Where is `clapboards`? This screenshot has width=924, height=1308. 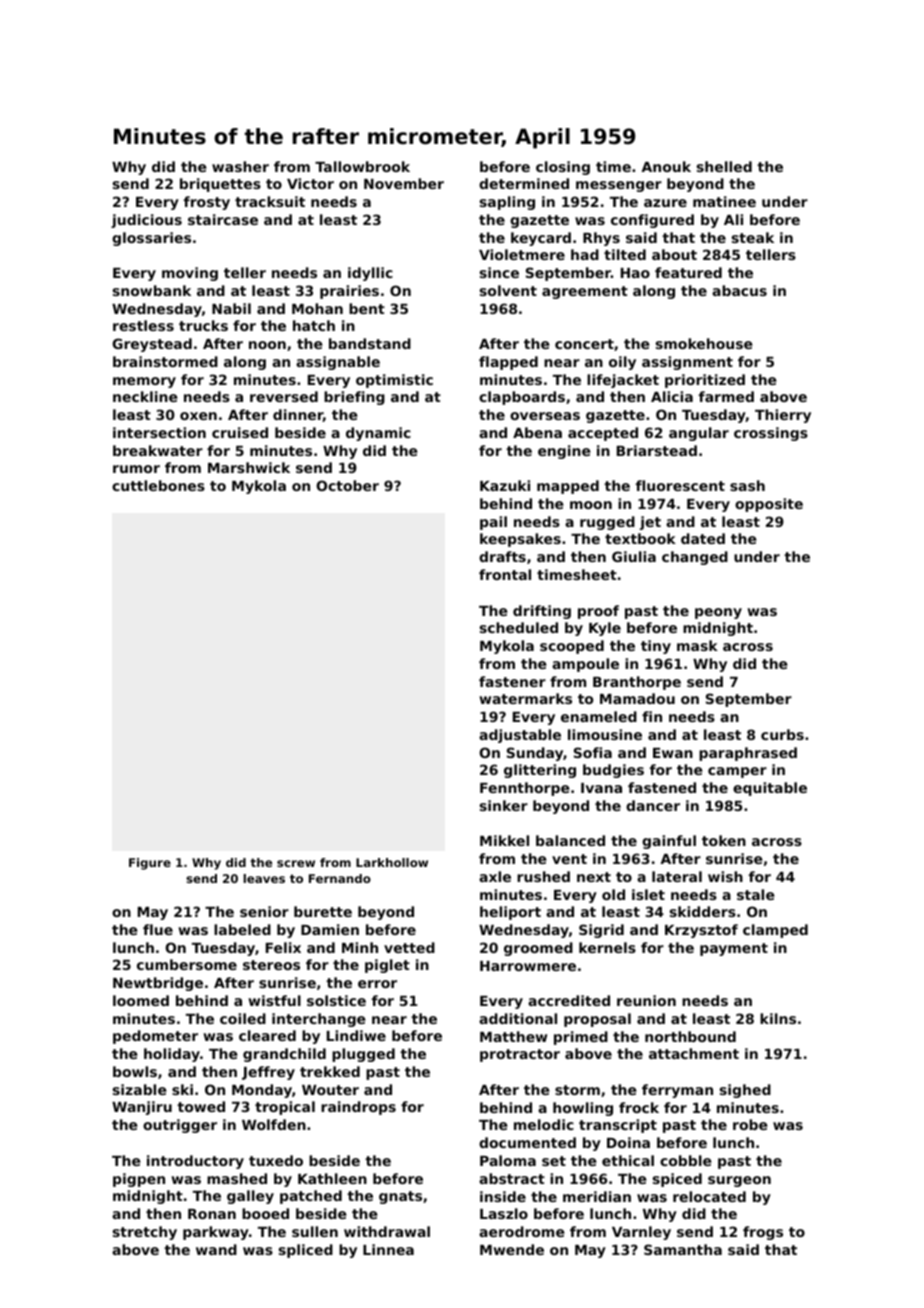
clapboards is located at coordinates (522, 398).
